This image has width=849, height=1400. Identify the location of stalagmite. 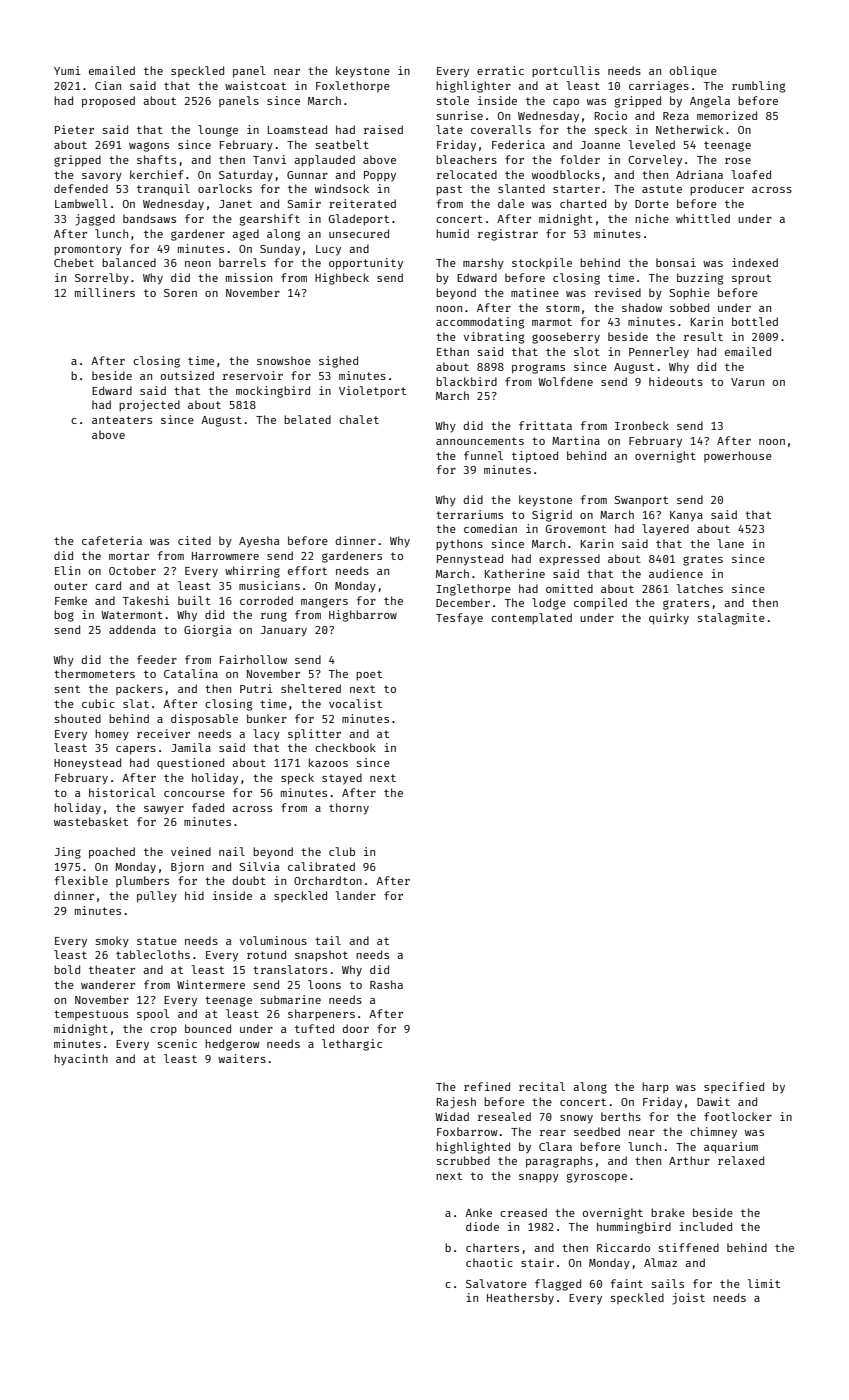
(731, 619).
